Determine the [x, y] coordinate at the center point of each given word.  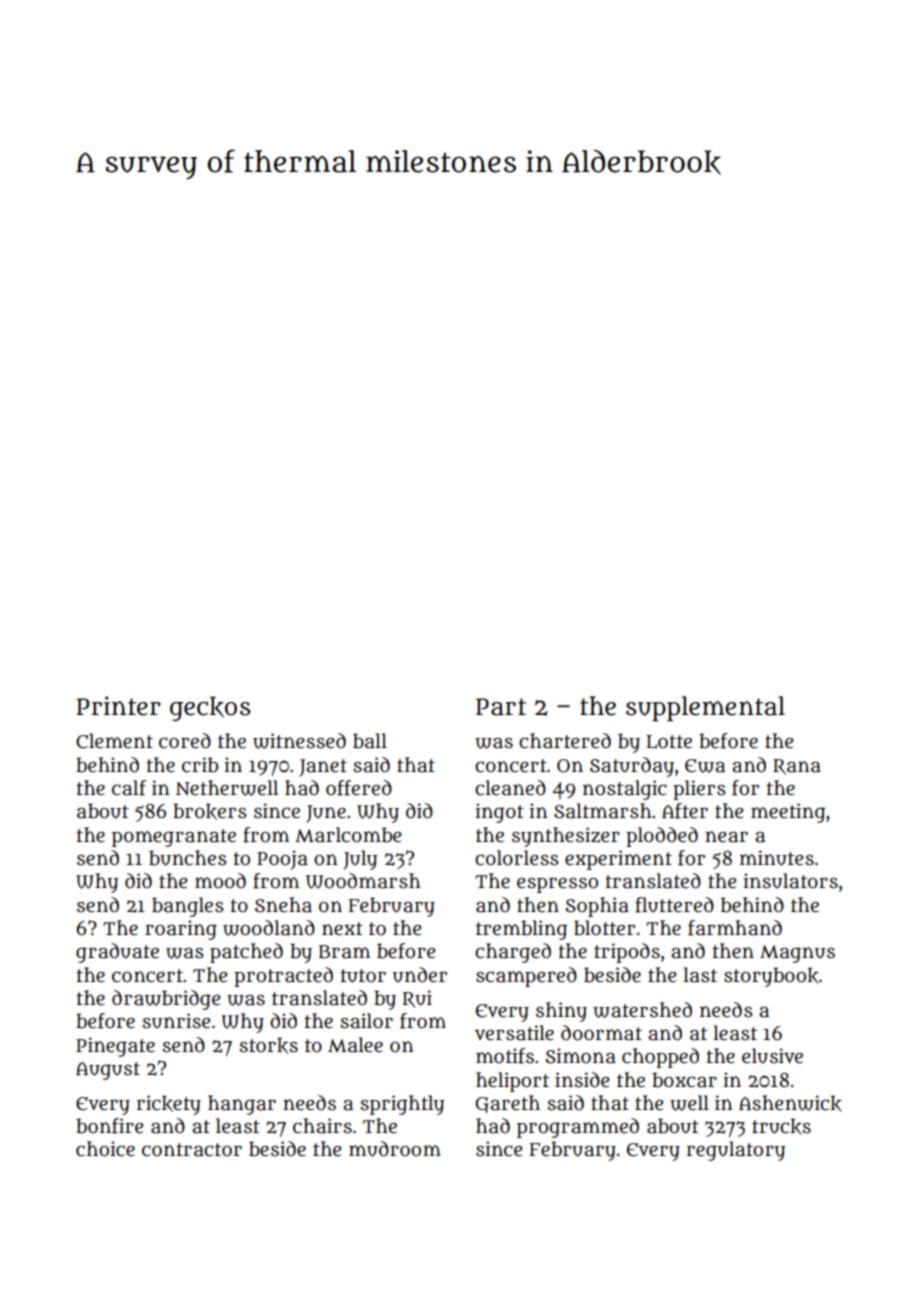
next [342, 929]
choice [105, 1149]
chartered [565, 741]
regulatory [736, 1151]
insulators [790, 881]
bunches [188, 858]
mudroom [395, 1149]
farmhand [735, 928]
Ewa [705, 766]
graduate [117, 953]
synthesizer [566, 837]
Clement [114, 741]
